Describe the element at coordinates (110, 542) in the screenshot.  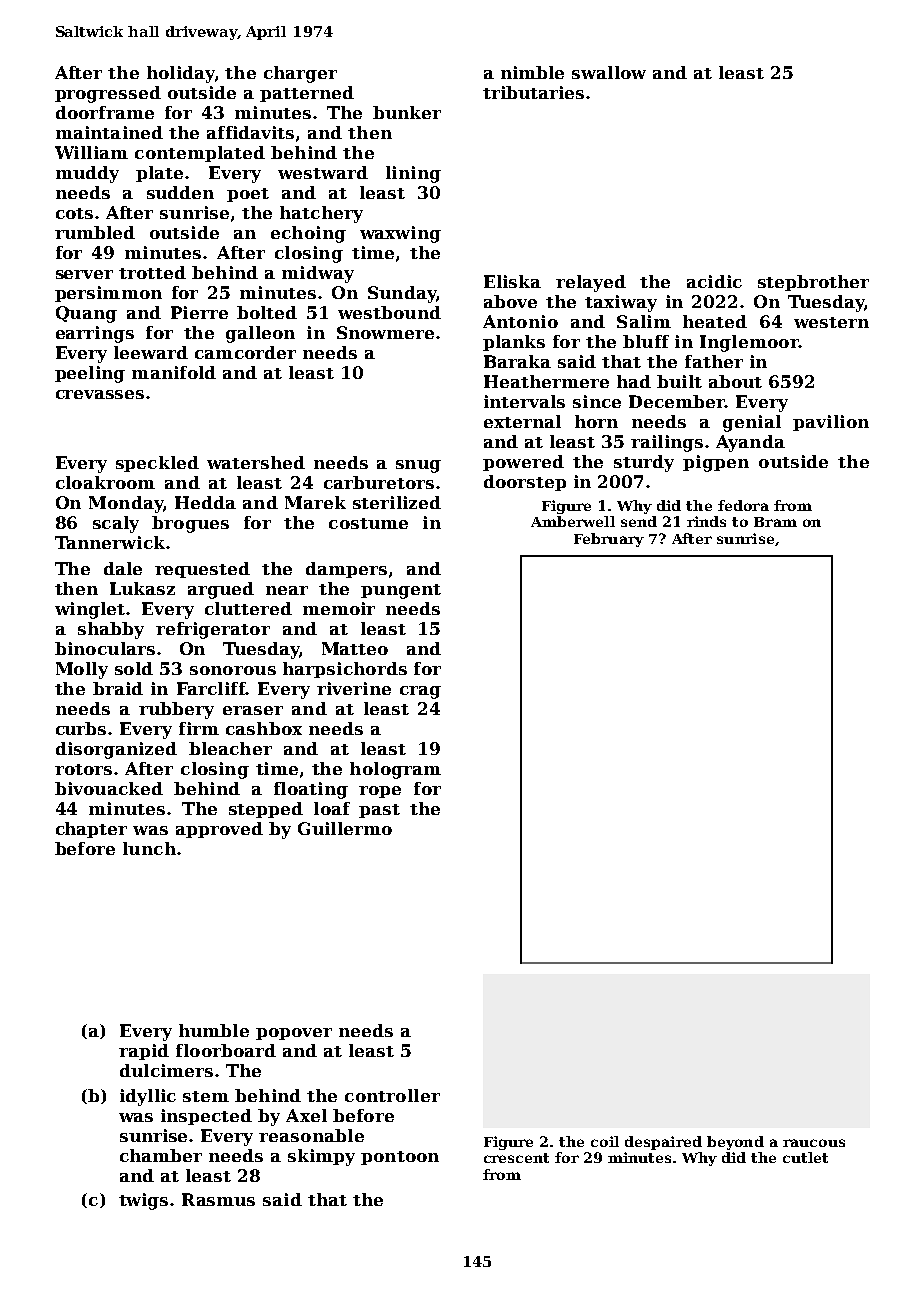
I see `Tannerwick` at that location.
